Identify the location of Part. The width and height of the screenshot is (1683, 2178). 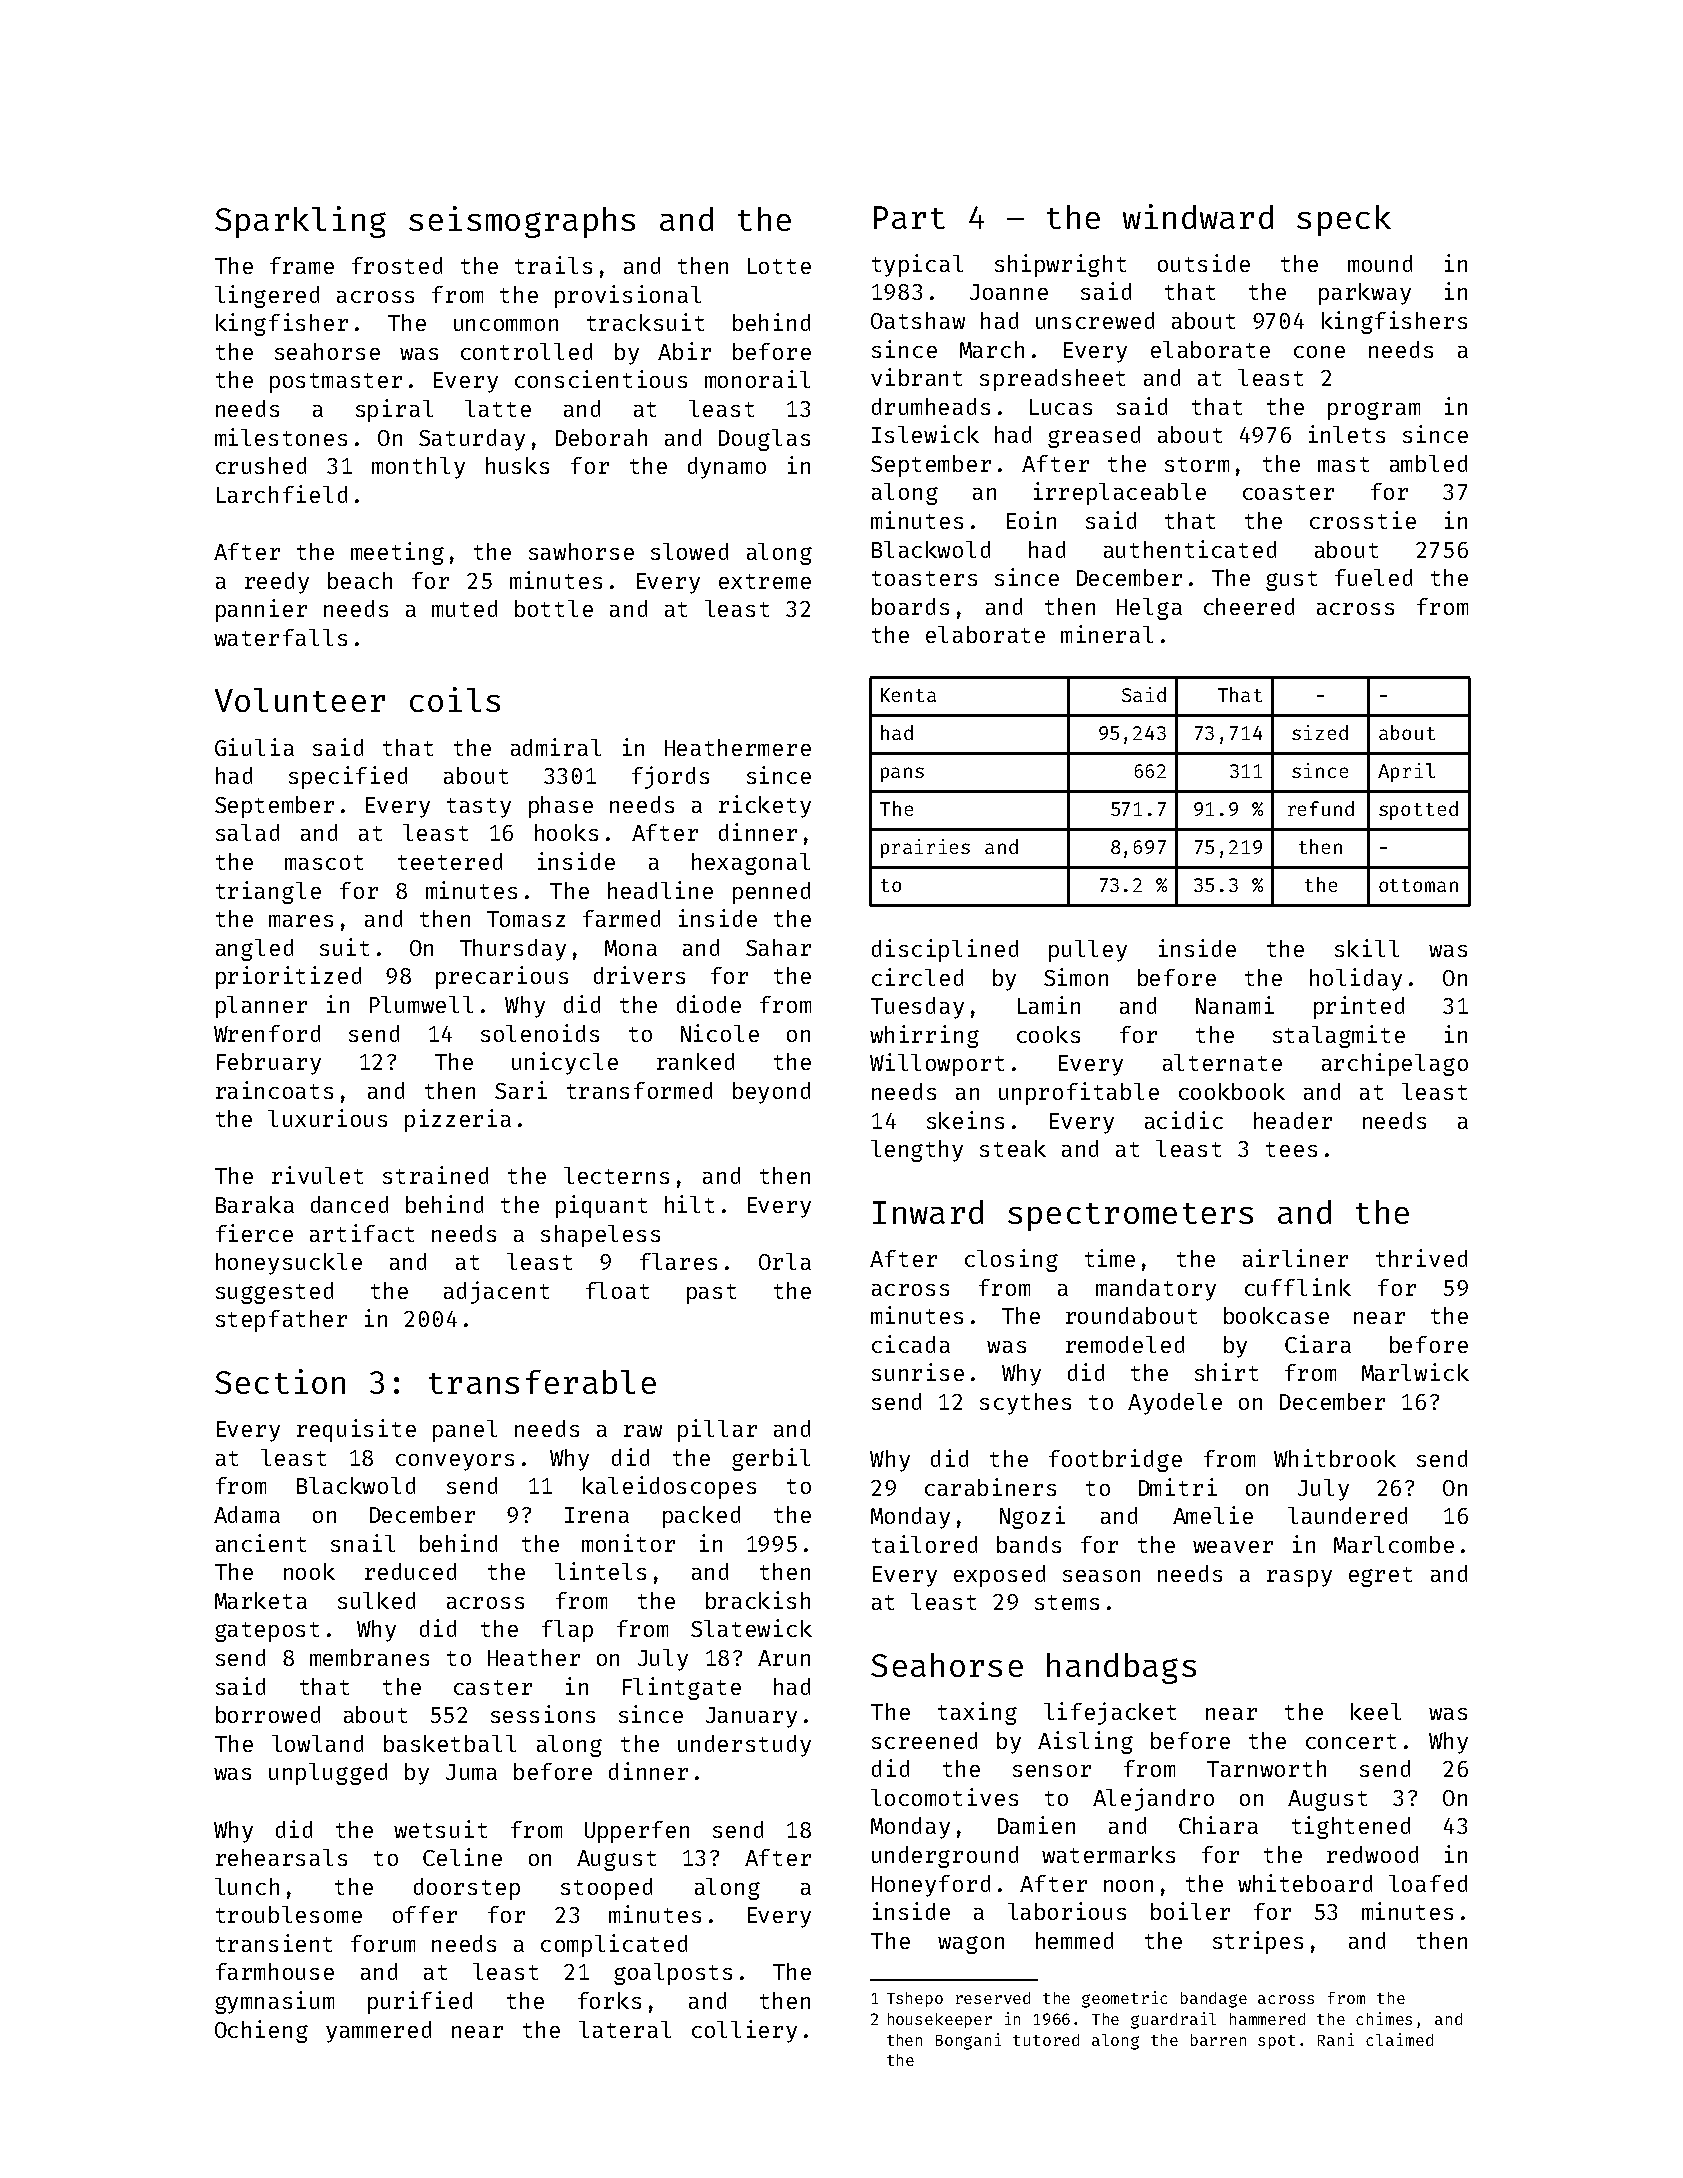
(909, 217).
